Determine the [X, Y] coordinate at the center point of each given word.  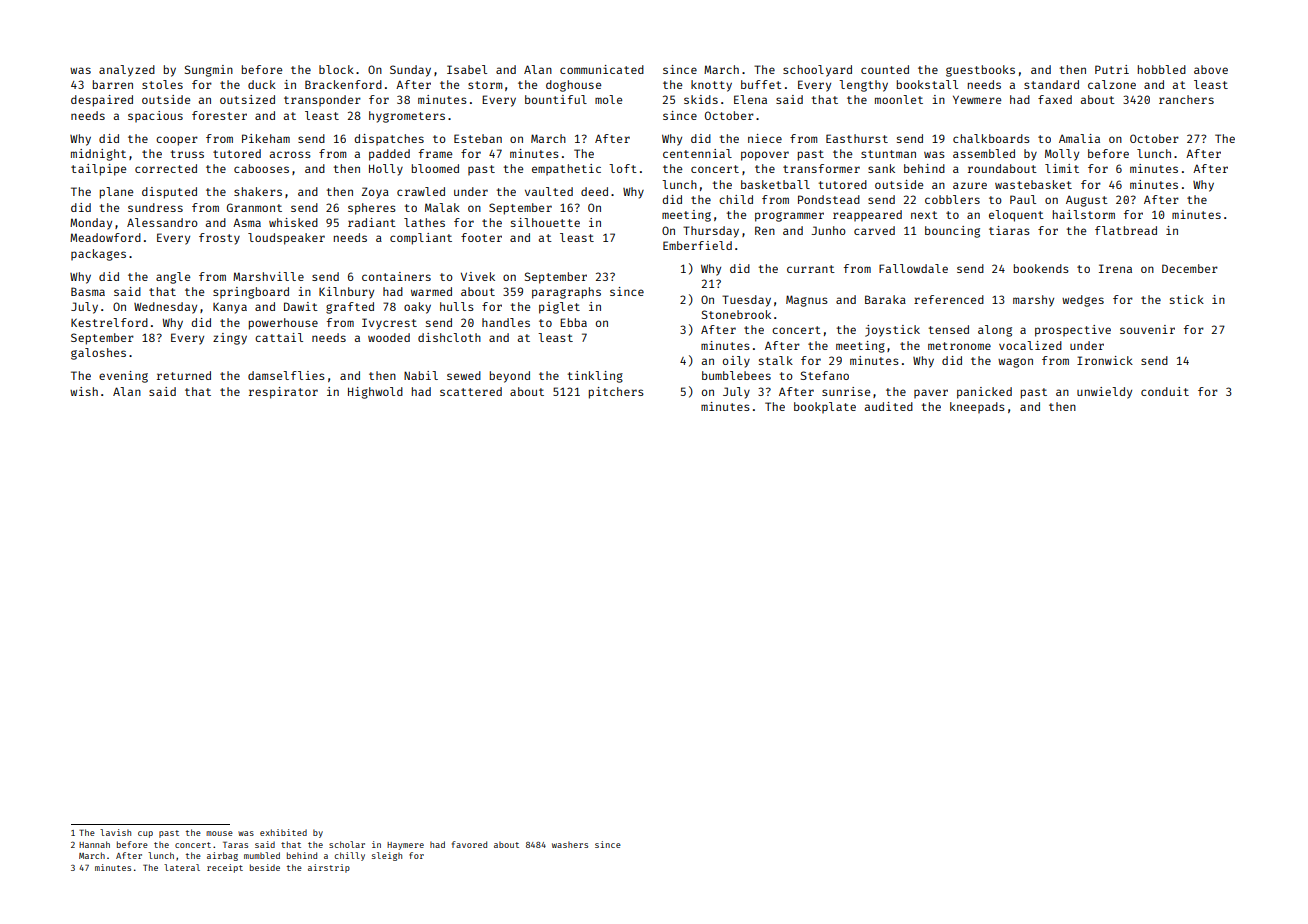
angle [173, 278]
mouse [219, 833]
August [1087, 201]
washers [570, 844]
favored [469, 844]
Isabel [467, 69]
